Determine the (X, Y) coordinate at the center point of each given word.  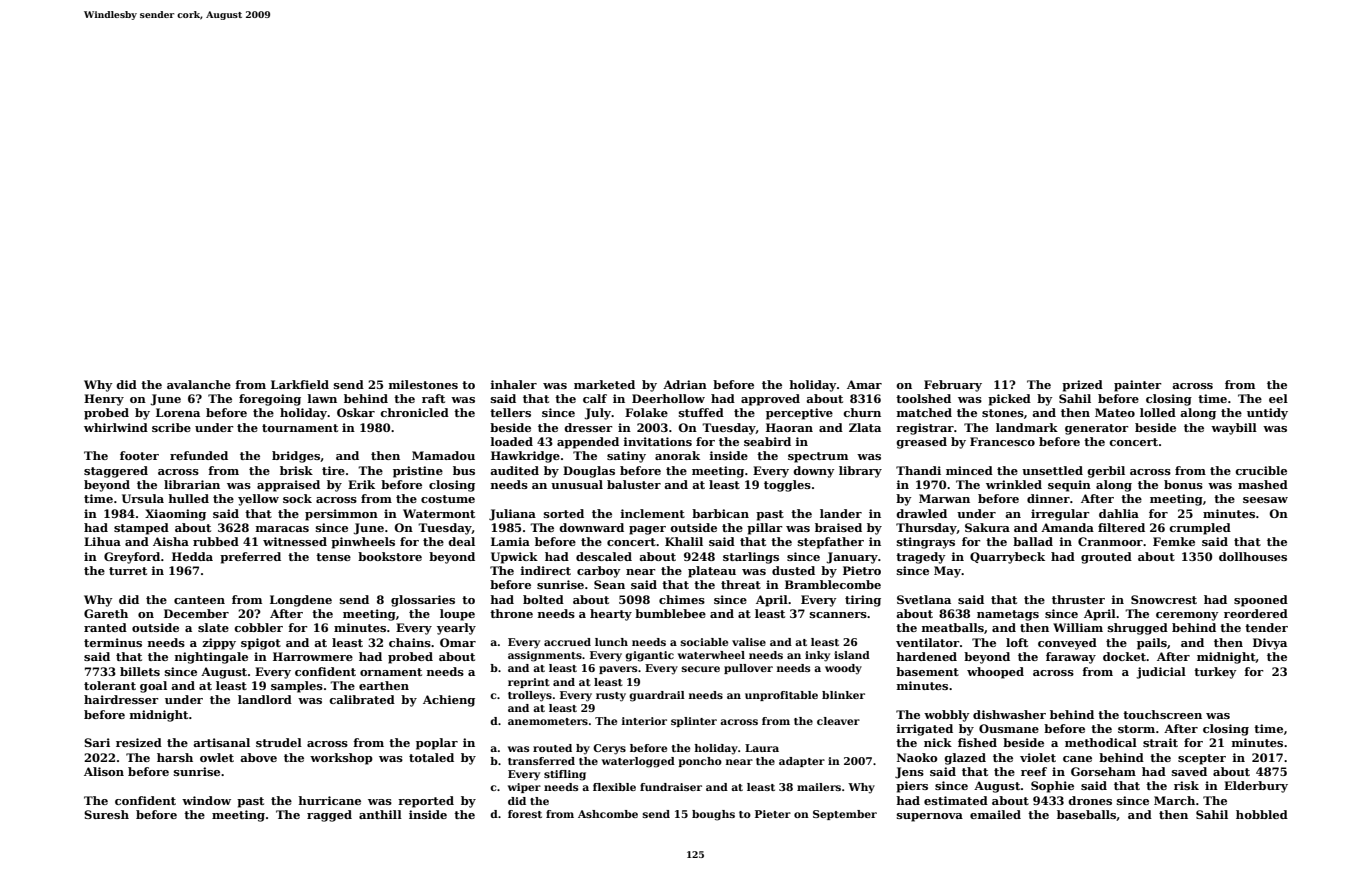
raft (433, 398)
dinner (1048, 498)
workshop (341, 759)
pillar (765, 529)
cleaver (838, 721)
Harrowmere (313, 656)
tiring (863, 601)
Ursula (143, 498)
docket (1124, 656)
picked (1009, 400)
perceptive (799, 414)
